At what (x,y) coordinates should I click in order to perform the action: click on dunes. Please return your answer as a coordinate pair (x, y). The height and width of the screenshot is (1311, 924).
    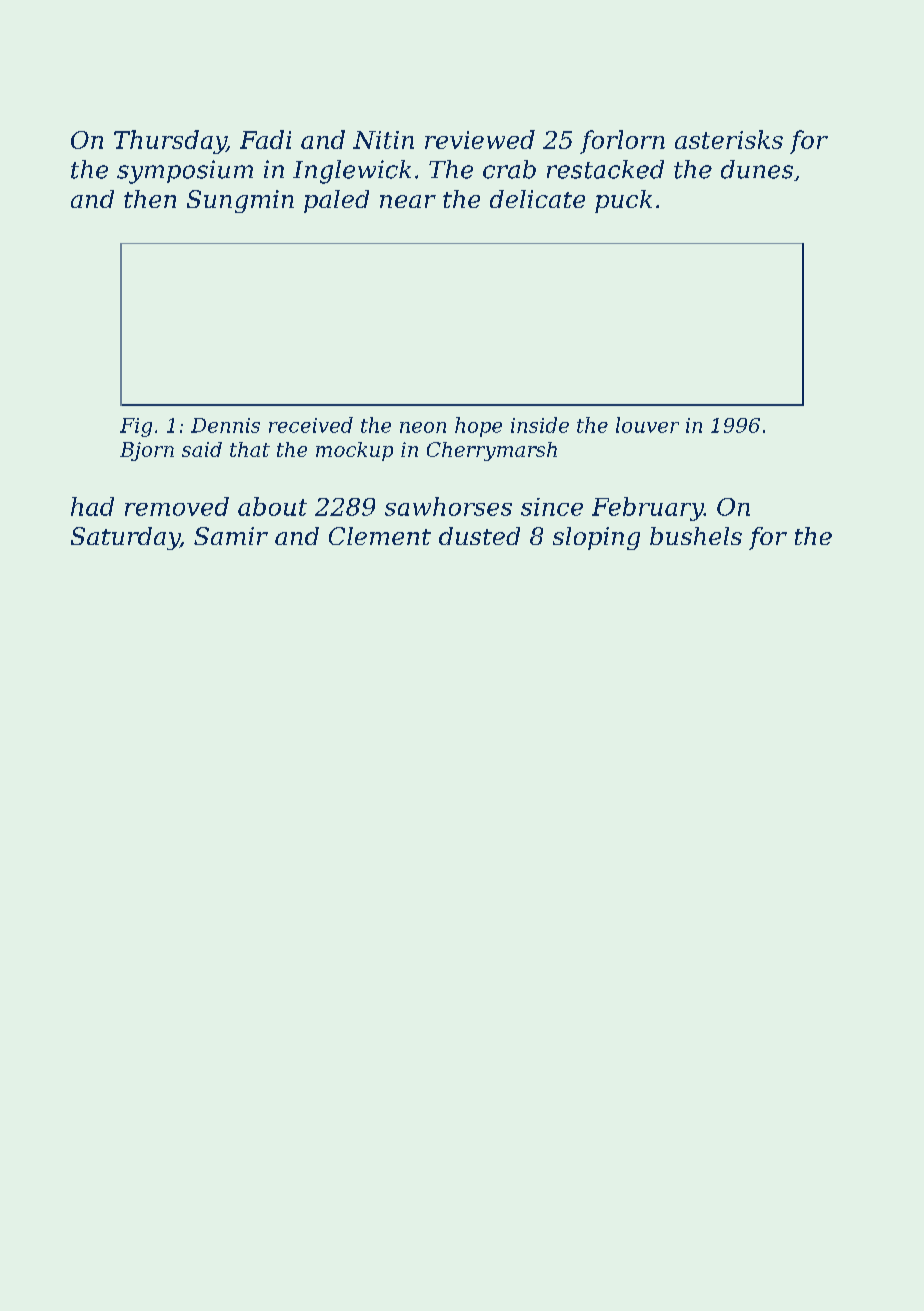
    Looking at the image, I should click on (757, 169).
